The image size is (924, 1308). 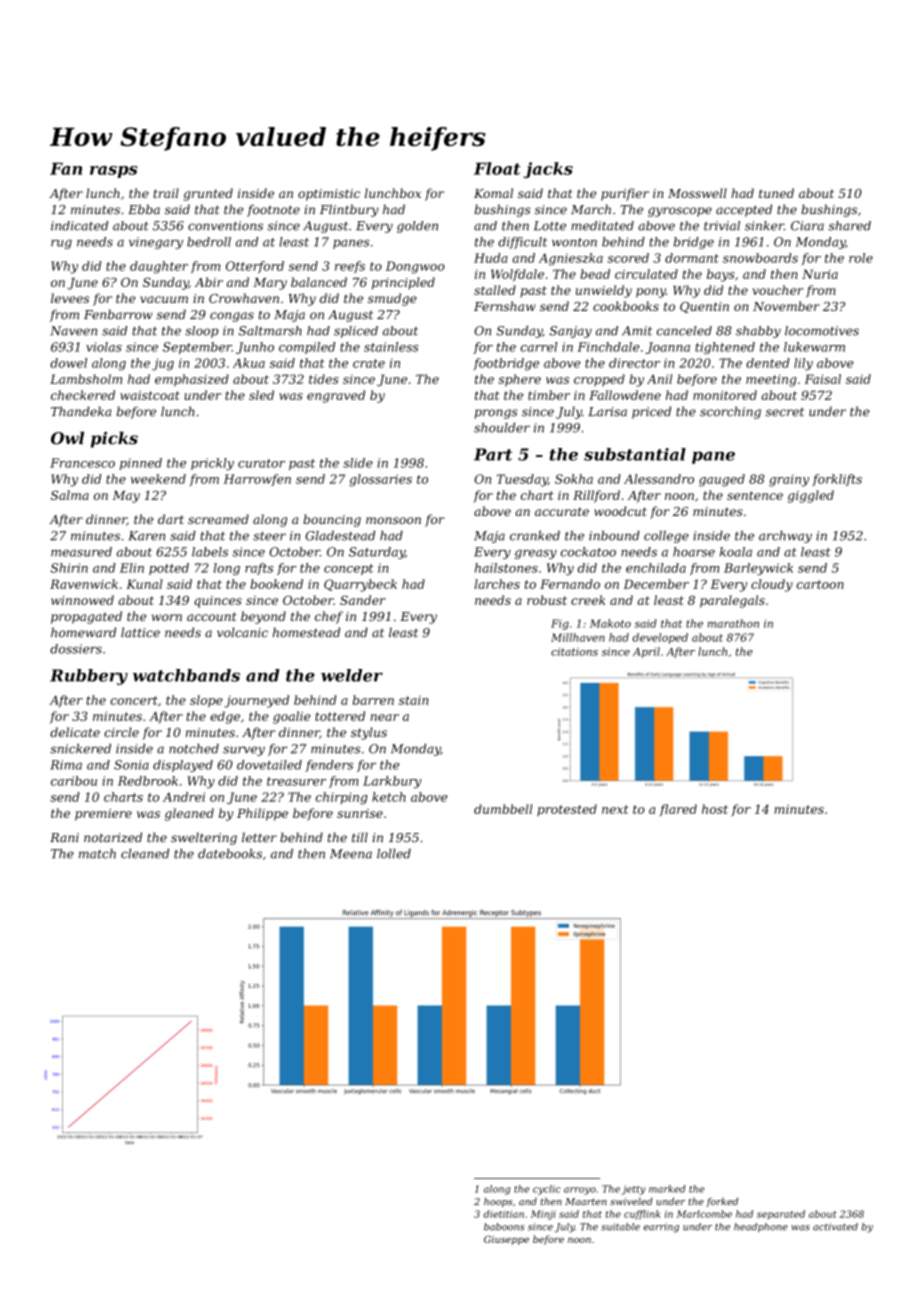 What do you see at coordinates (837, 480) in the screenshot?
I see `forklifts` at bounding box center [837, 480].
